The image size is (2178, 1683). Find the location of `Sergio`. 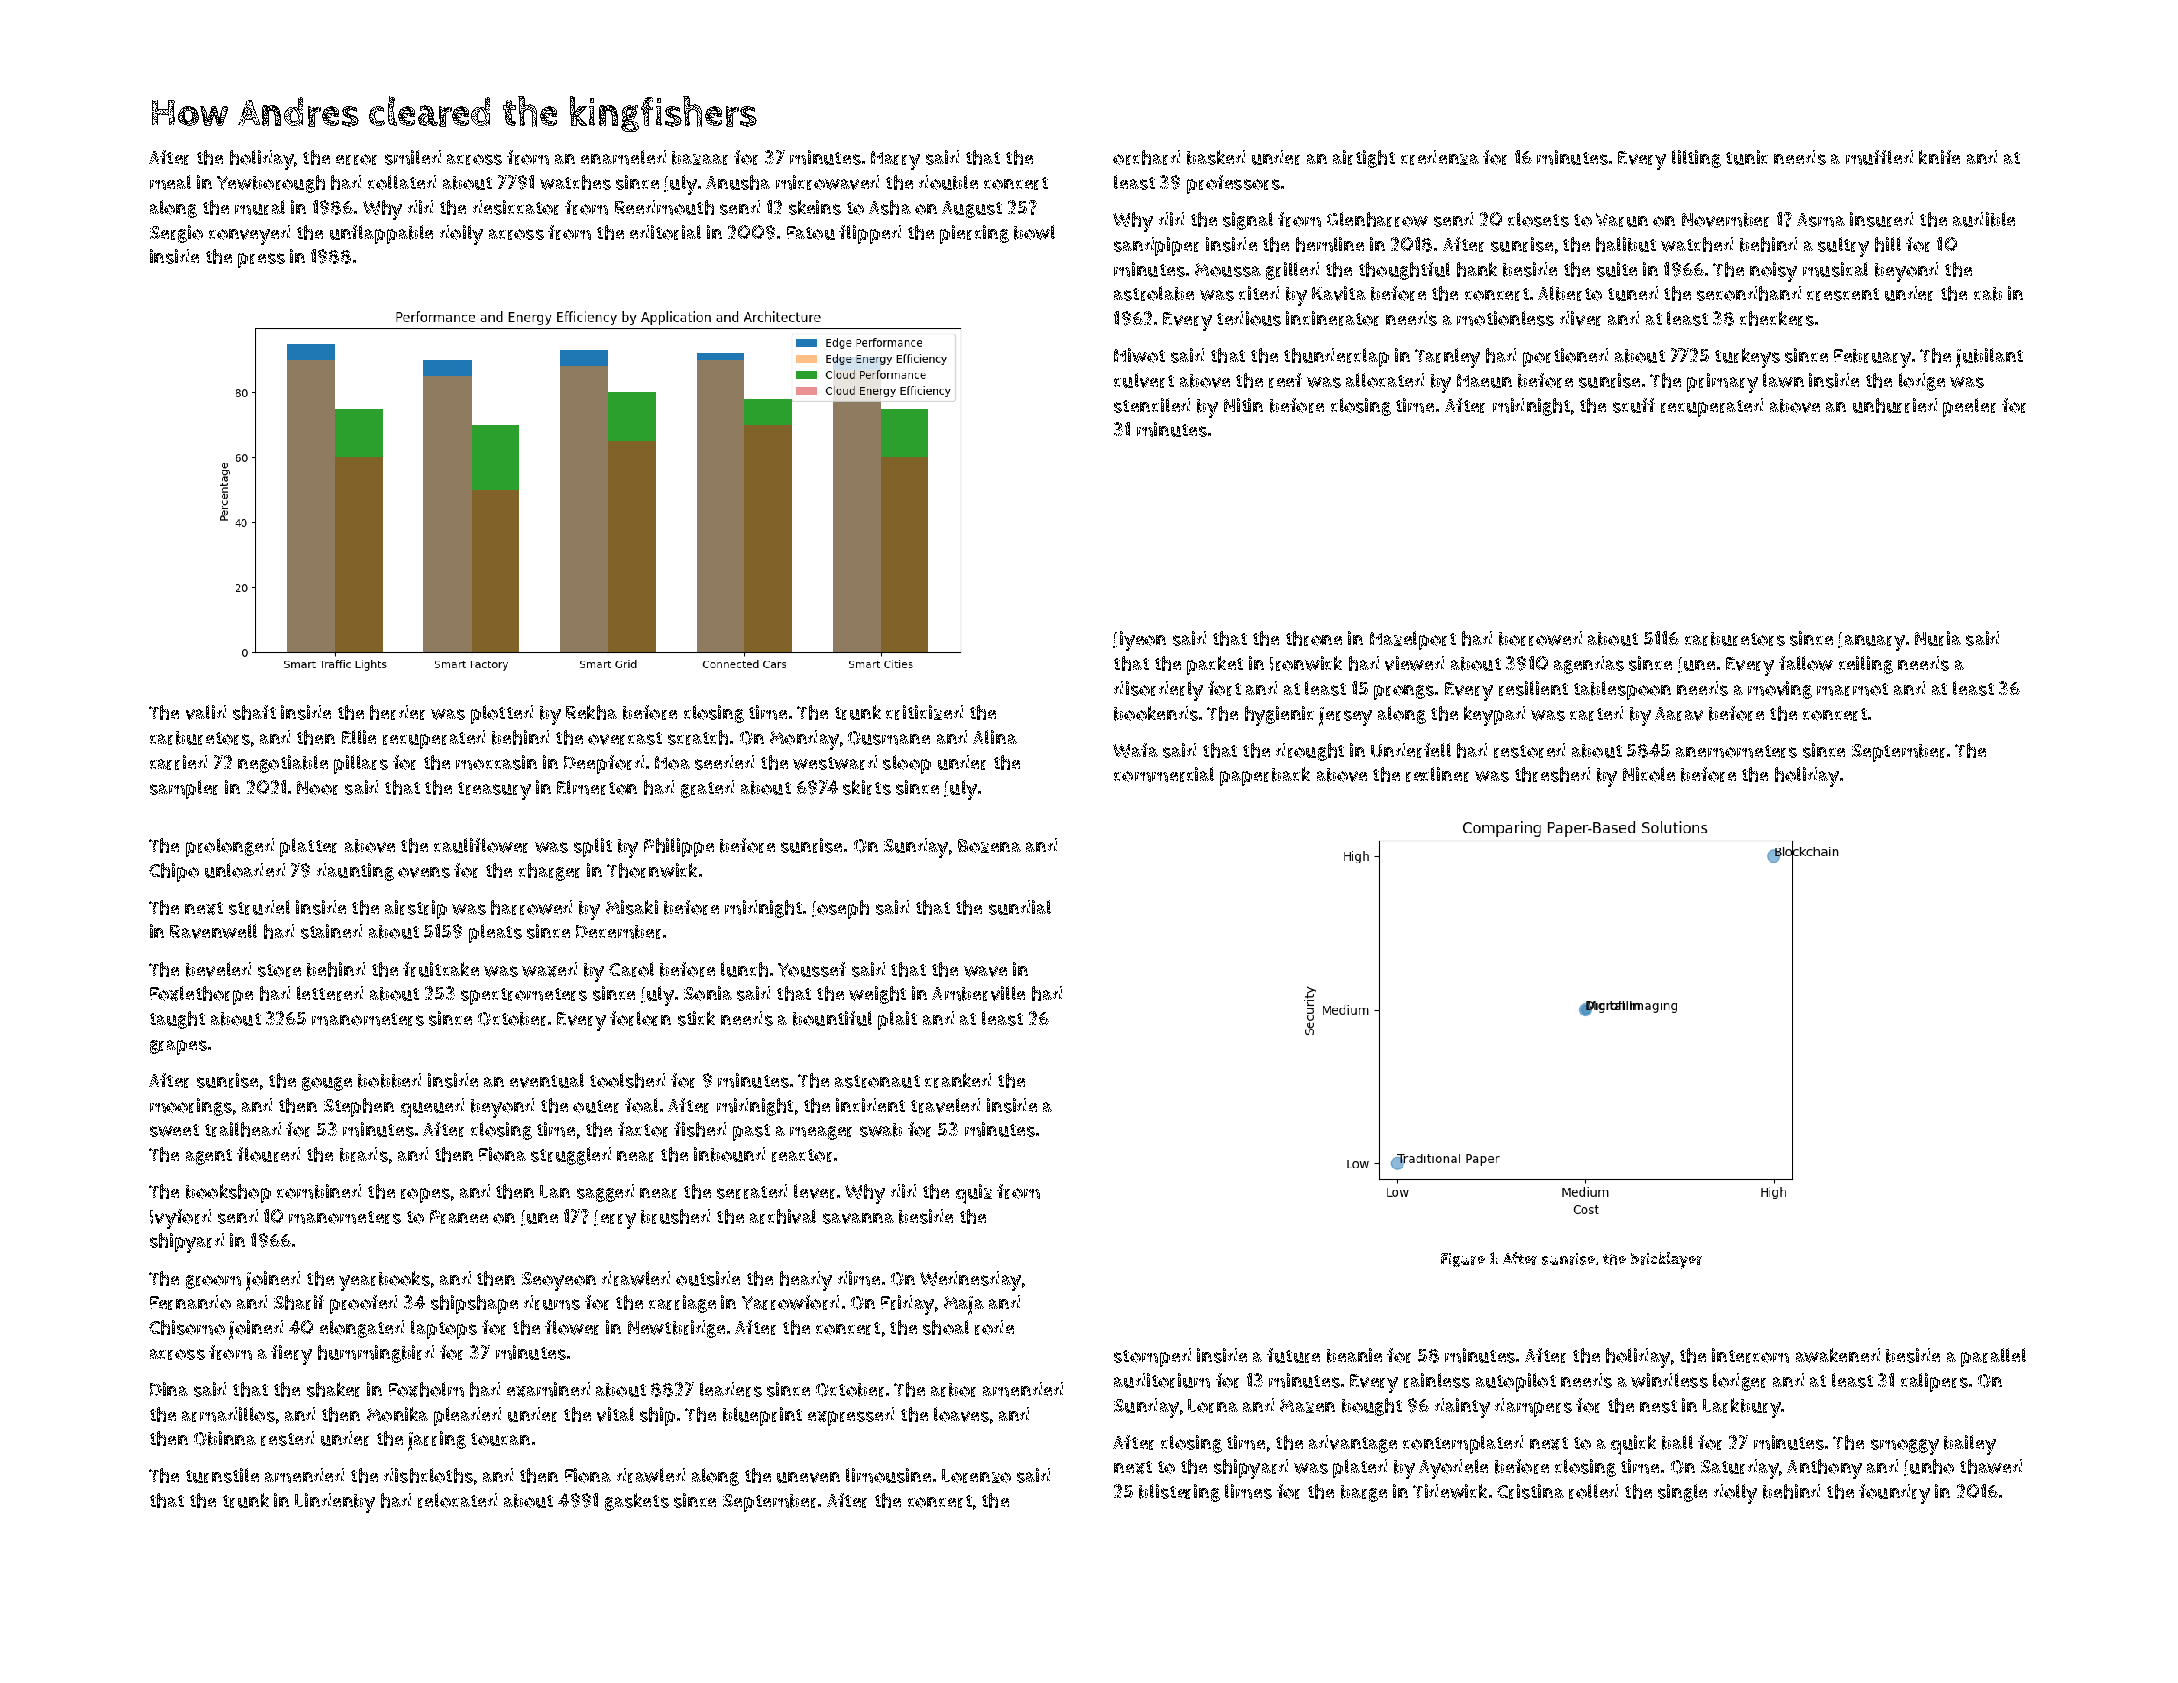

Sergio is located at coordinates (176, 234).
